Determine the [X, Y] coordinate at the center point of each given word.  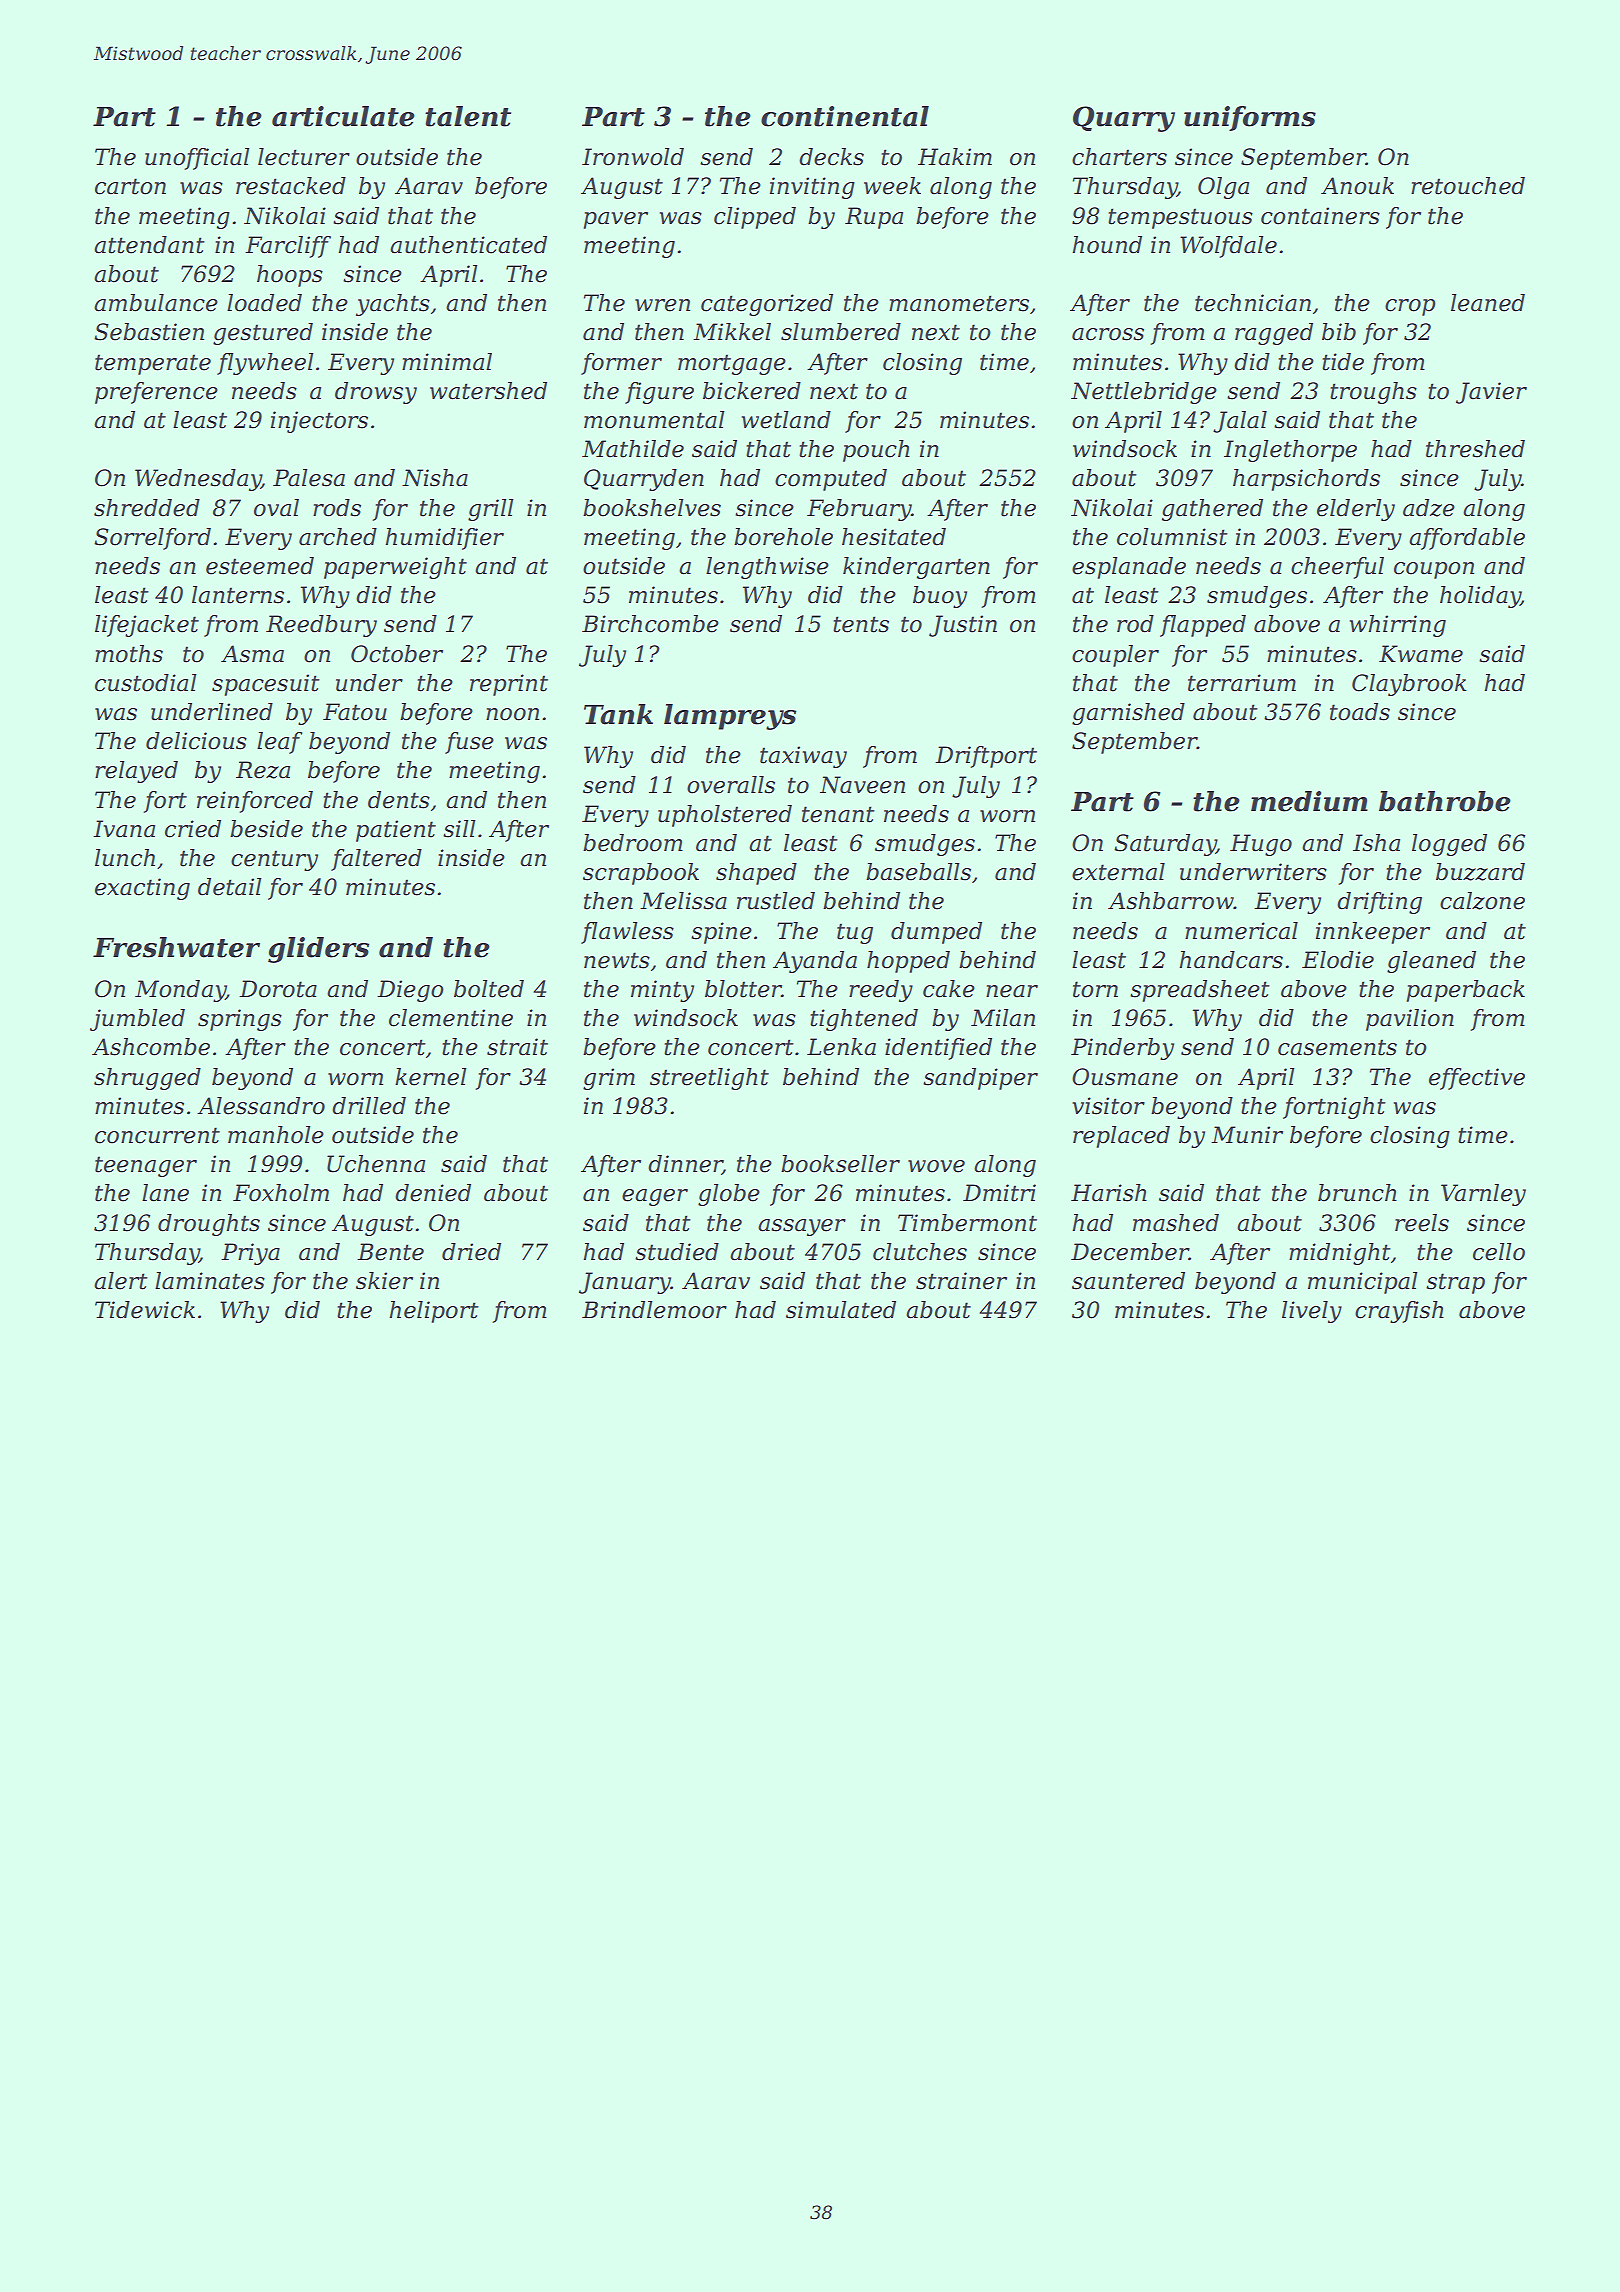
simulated [841, 1310]
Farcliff [288, 247]
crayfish [1399, 1312]
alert [121, 1281]
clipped [755, 218]
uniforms [1250, 118]
